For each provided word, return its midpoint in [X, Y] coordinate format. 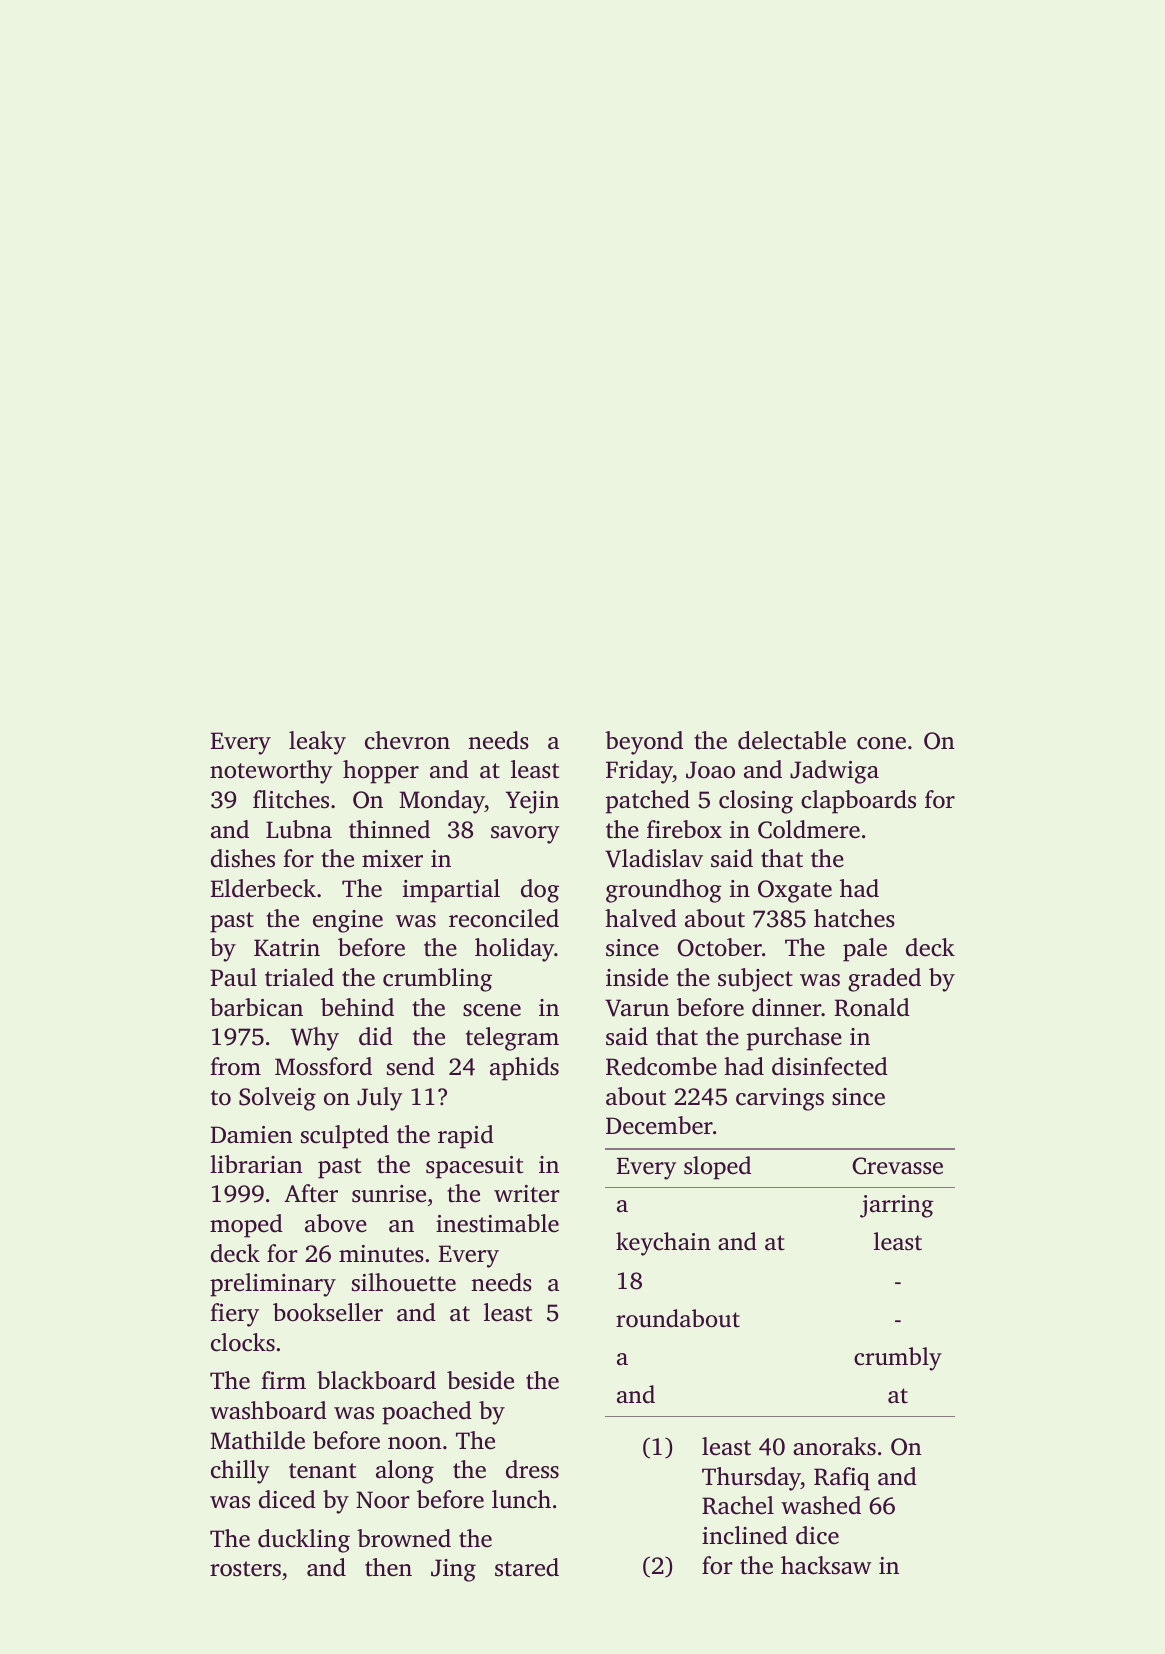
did [376, 1036]
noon [415, 1443]
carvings [780, 1099]
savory [525, 835]
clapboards [858, 802]
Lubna [299, 829]
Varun [637, 1008]
